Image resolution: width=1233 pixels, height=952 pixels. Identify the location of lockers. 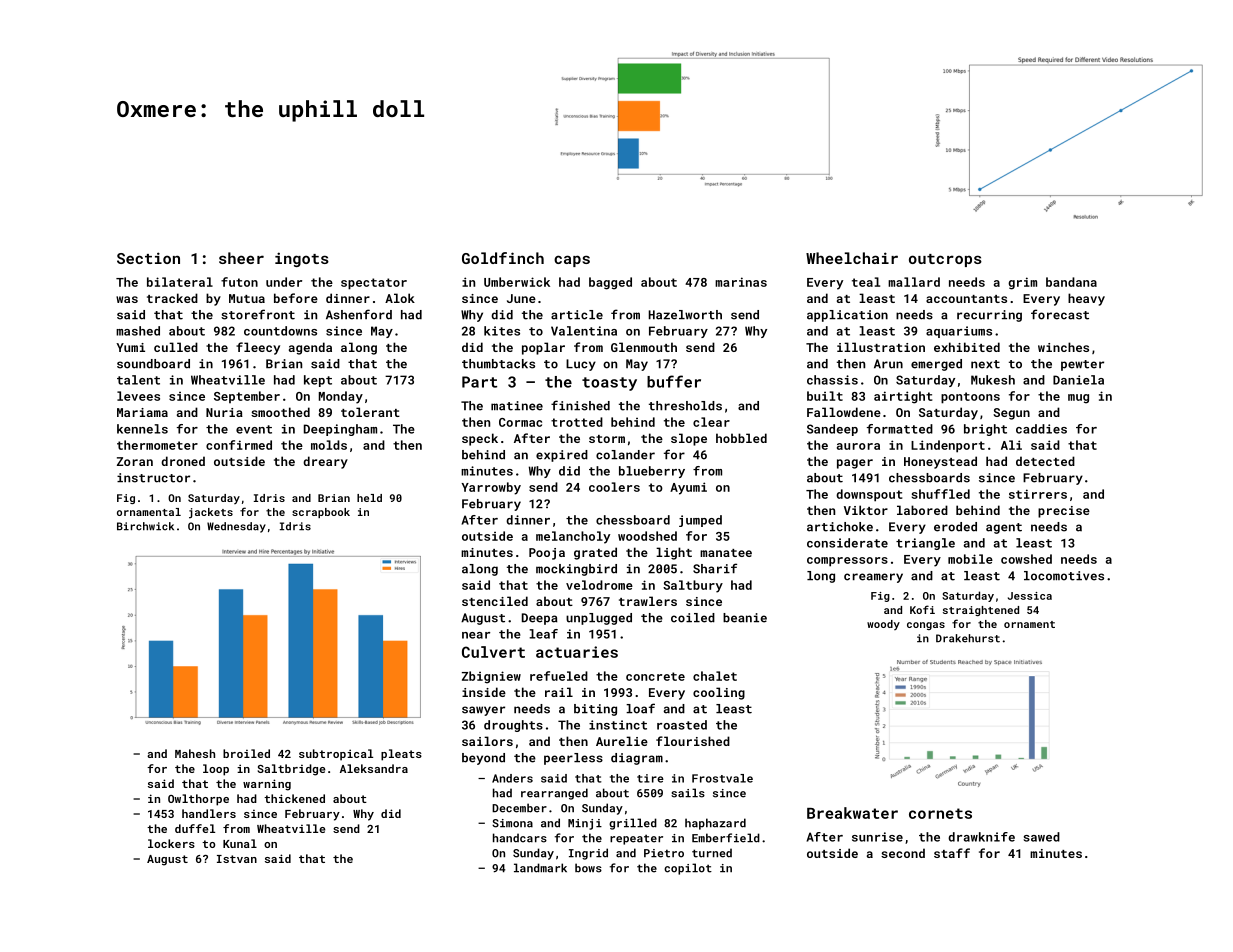
(171, 843).
